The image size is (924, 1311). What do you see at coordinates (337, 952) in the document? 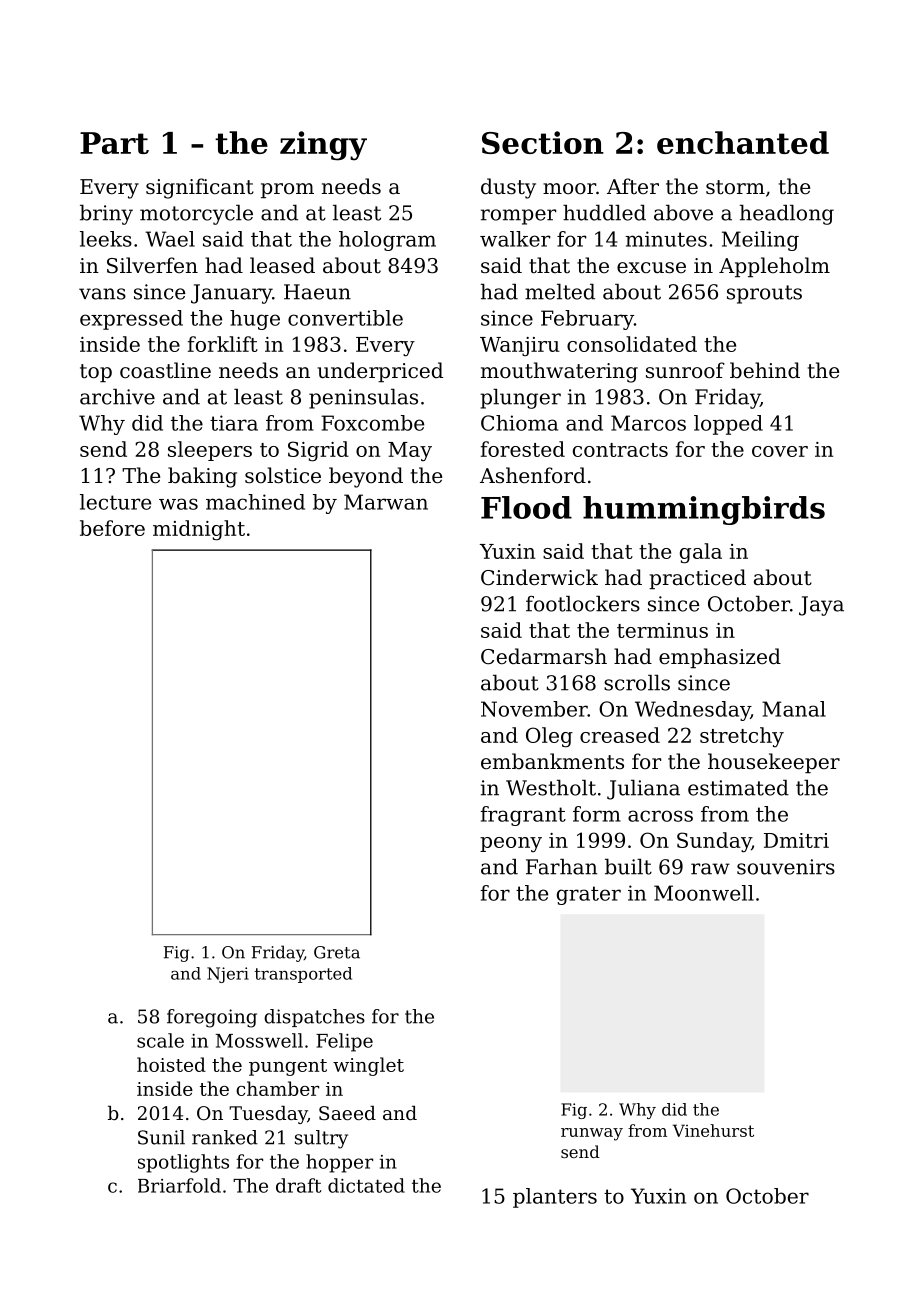
I see `Greta` at bounding box center [337, 952].
